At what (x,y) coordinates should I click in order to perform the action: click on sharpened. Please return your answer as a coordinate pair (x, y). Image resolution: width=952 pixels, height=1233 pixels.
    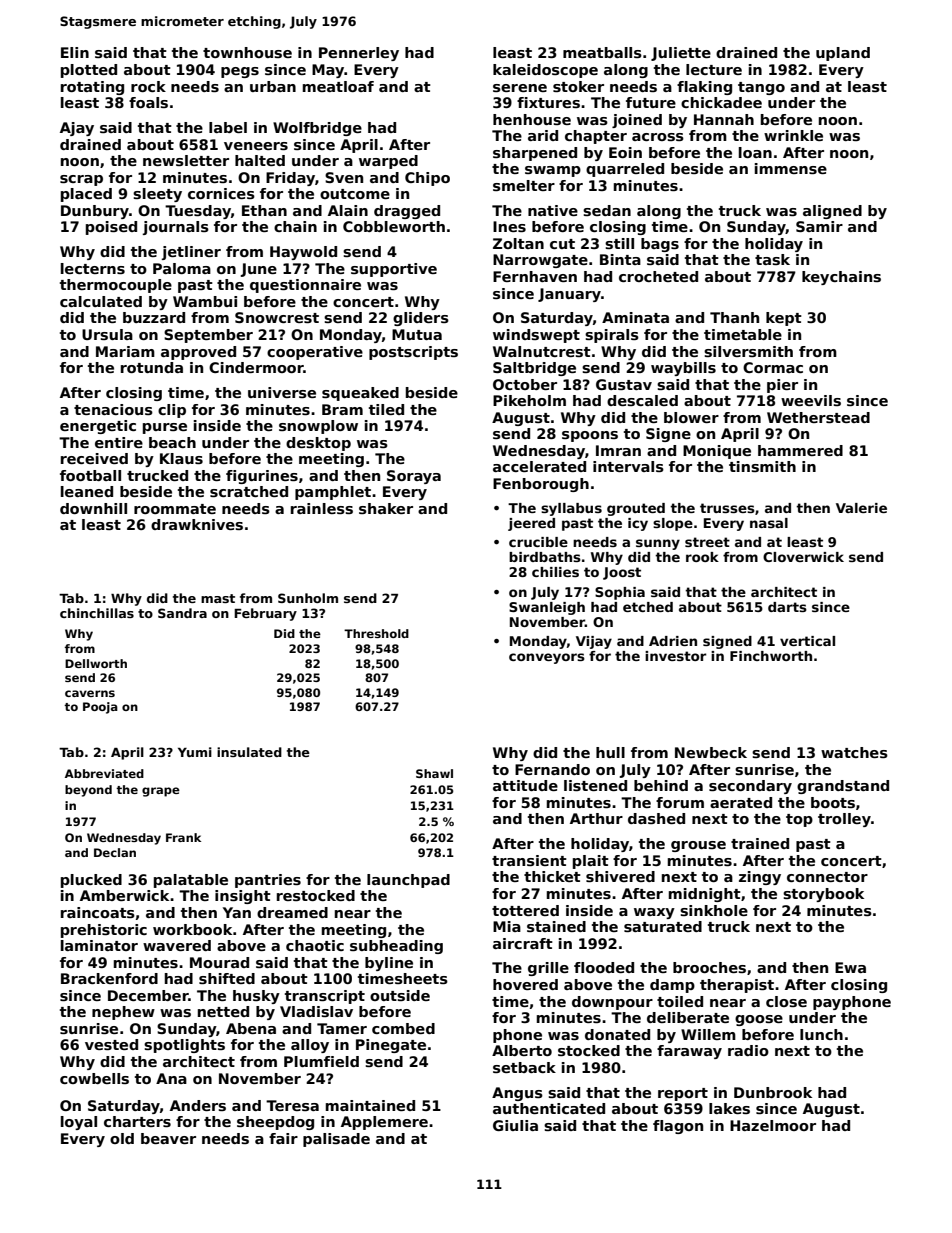
    Looking at the image, I should click on (535, 154).
